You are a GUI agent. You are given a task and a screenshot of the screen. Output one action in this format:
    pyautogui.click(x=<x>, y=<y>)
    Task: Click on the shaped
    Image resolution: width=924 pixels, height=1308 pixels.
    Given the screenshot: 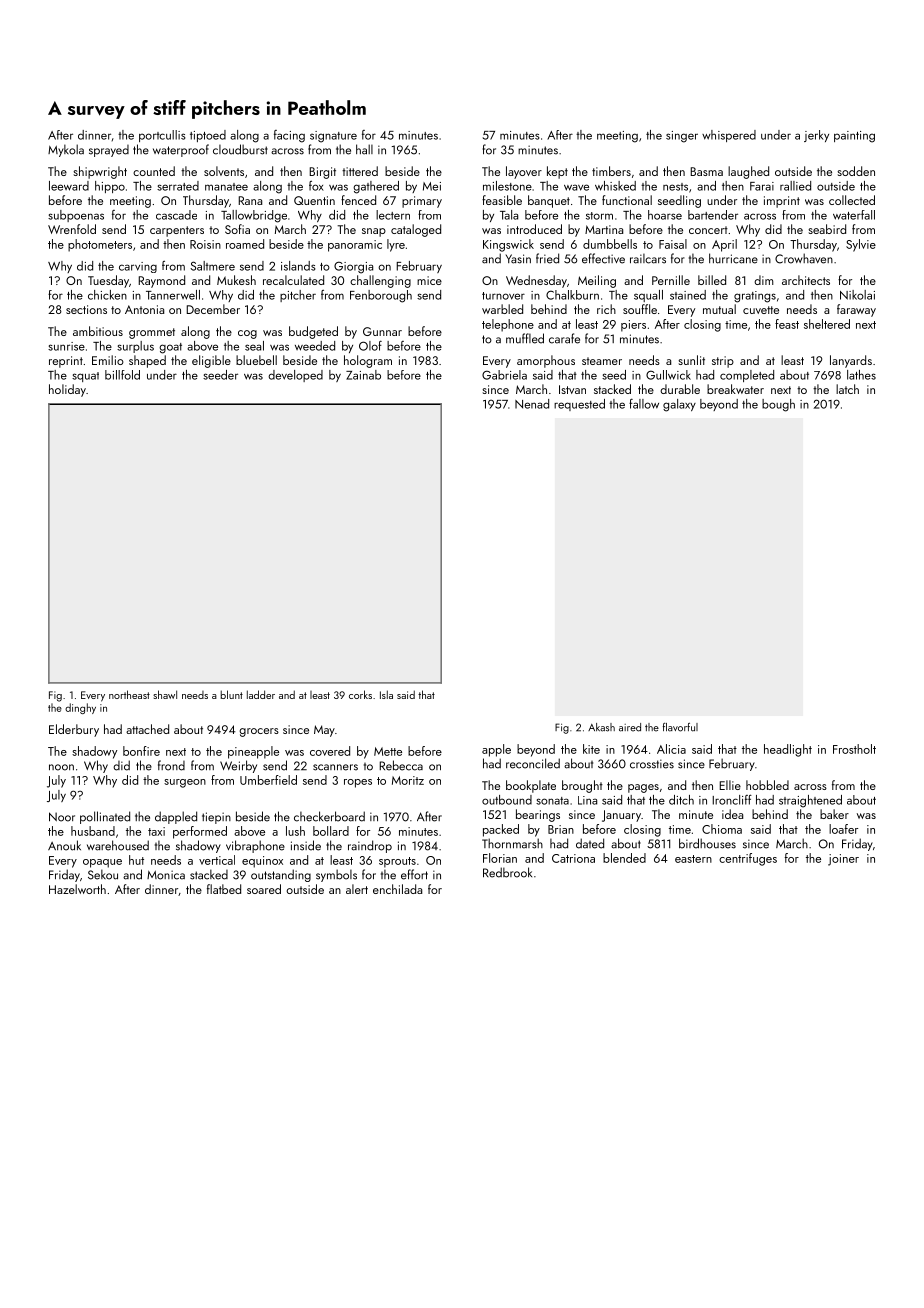 What is the action you would take?
    pyautogui.click(x=147, y=361)
